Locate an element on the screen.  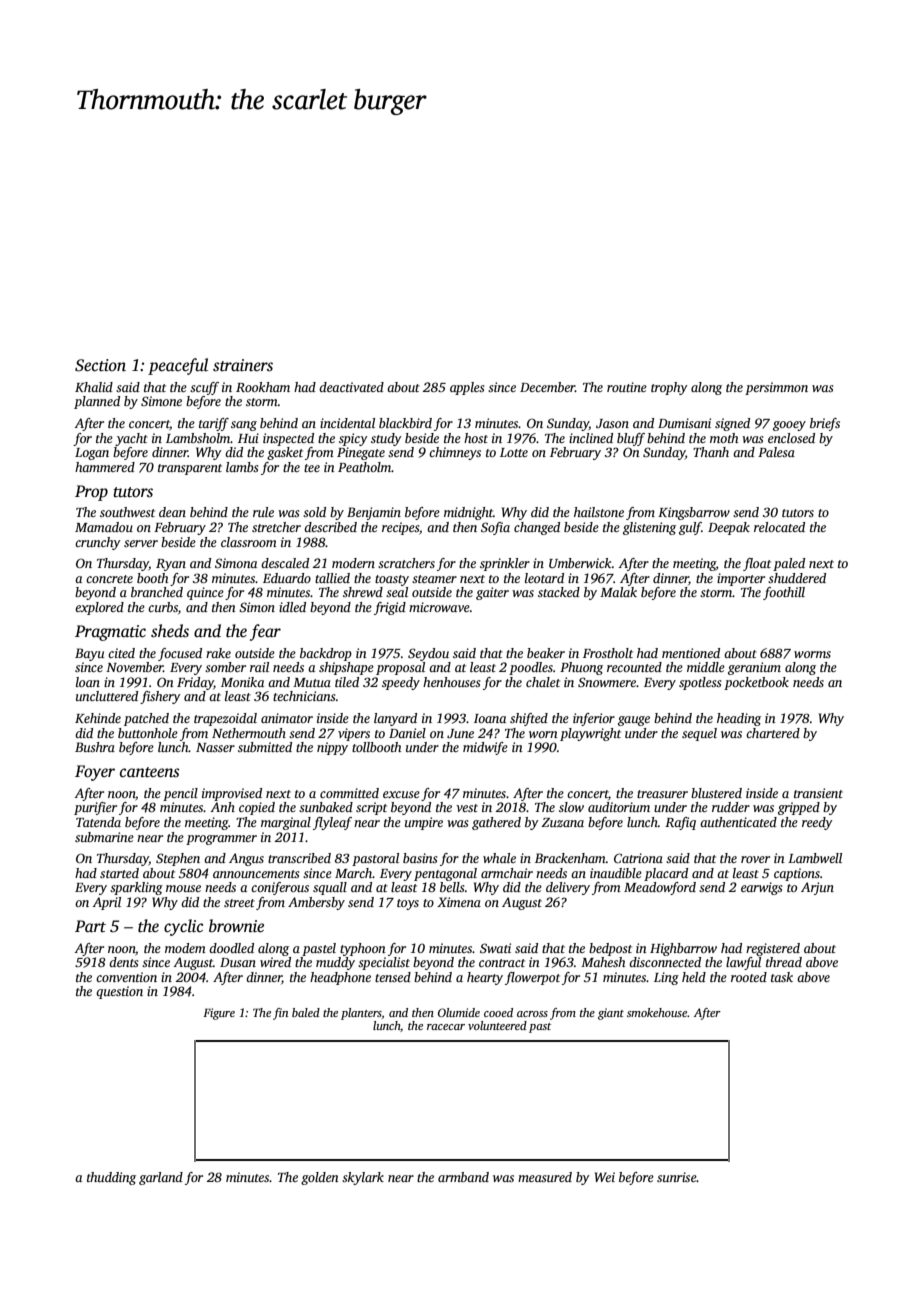
earwigs is located at coordinates (761, 888).
